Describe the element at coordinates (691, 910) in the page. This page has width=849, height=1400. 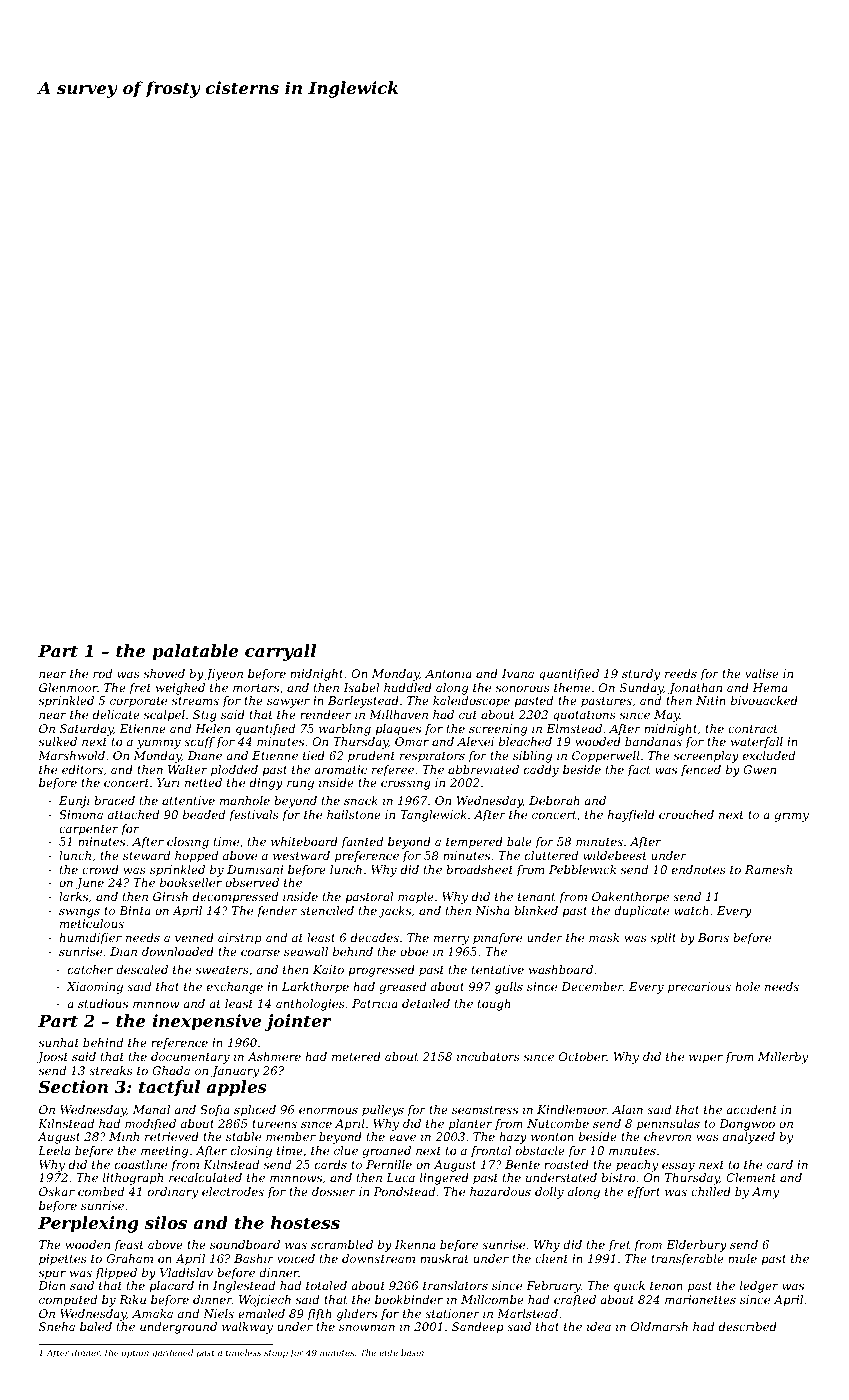
I see `watch` at that location.
